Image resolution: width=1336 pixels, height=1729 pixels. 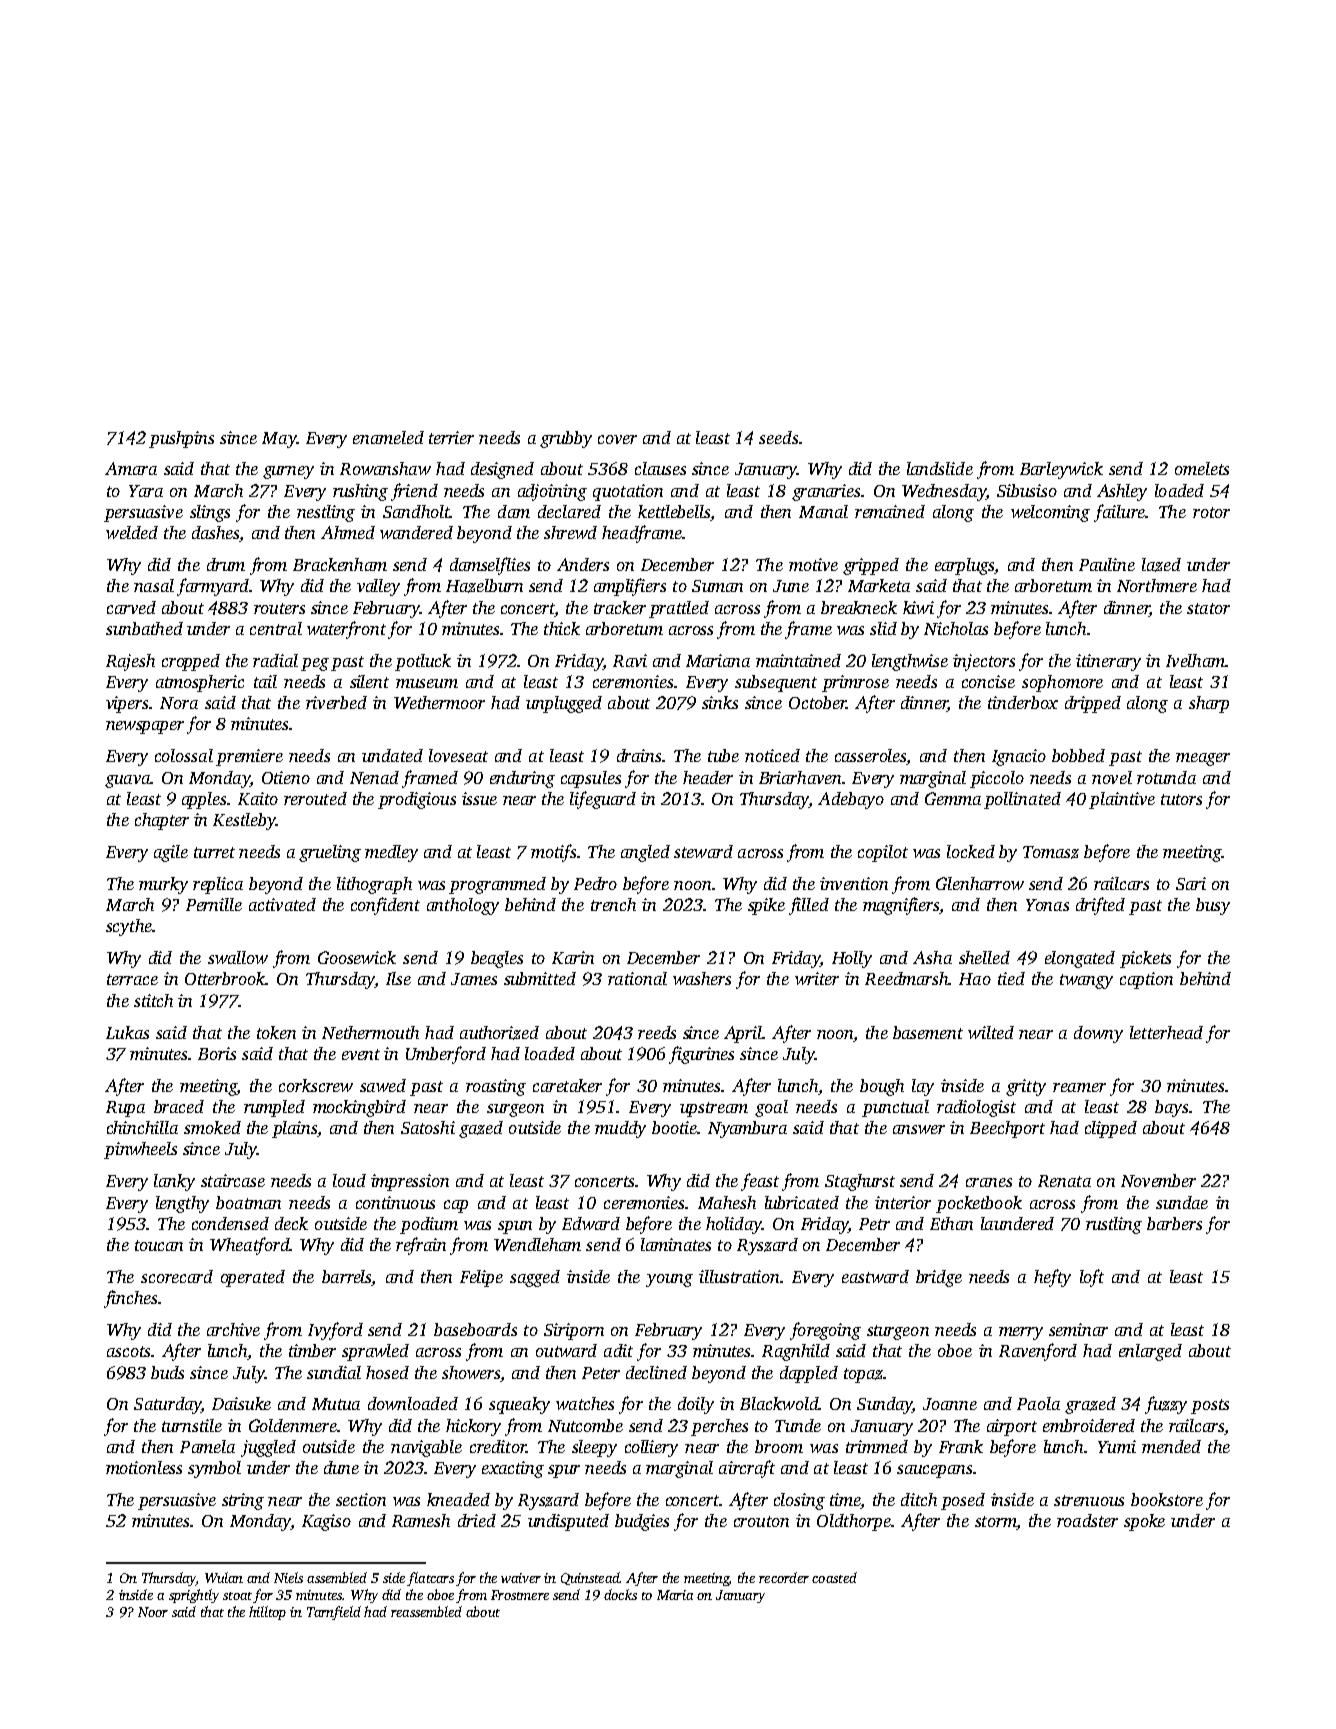 What do you see at coordinates (519, 1405) in the screenshot?
I see `squeaky` at bounding box center [519, 1405].
